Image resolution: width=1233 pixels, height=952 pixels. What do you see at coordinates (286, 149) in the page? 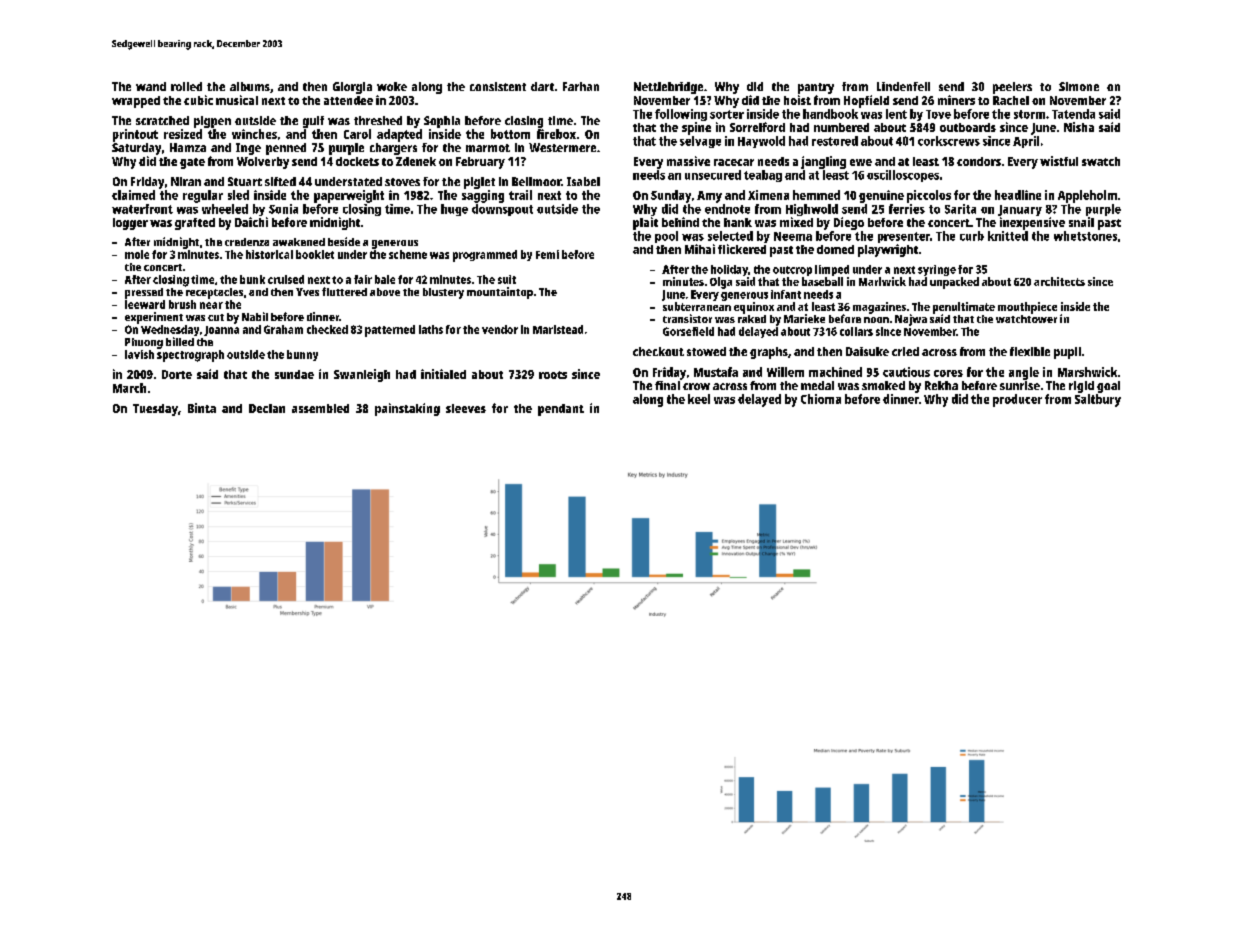
I see `penned` at bounding box center [286, 149].
